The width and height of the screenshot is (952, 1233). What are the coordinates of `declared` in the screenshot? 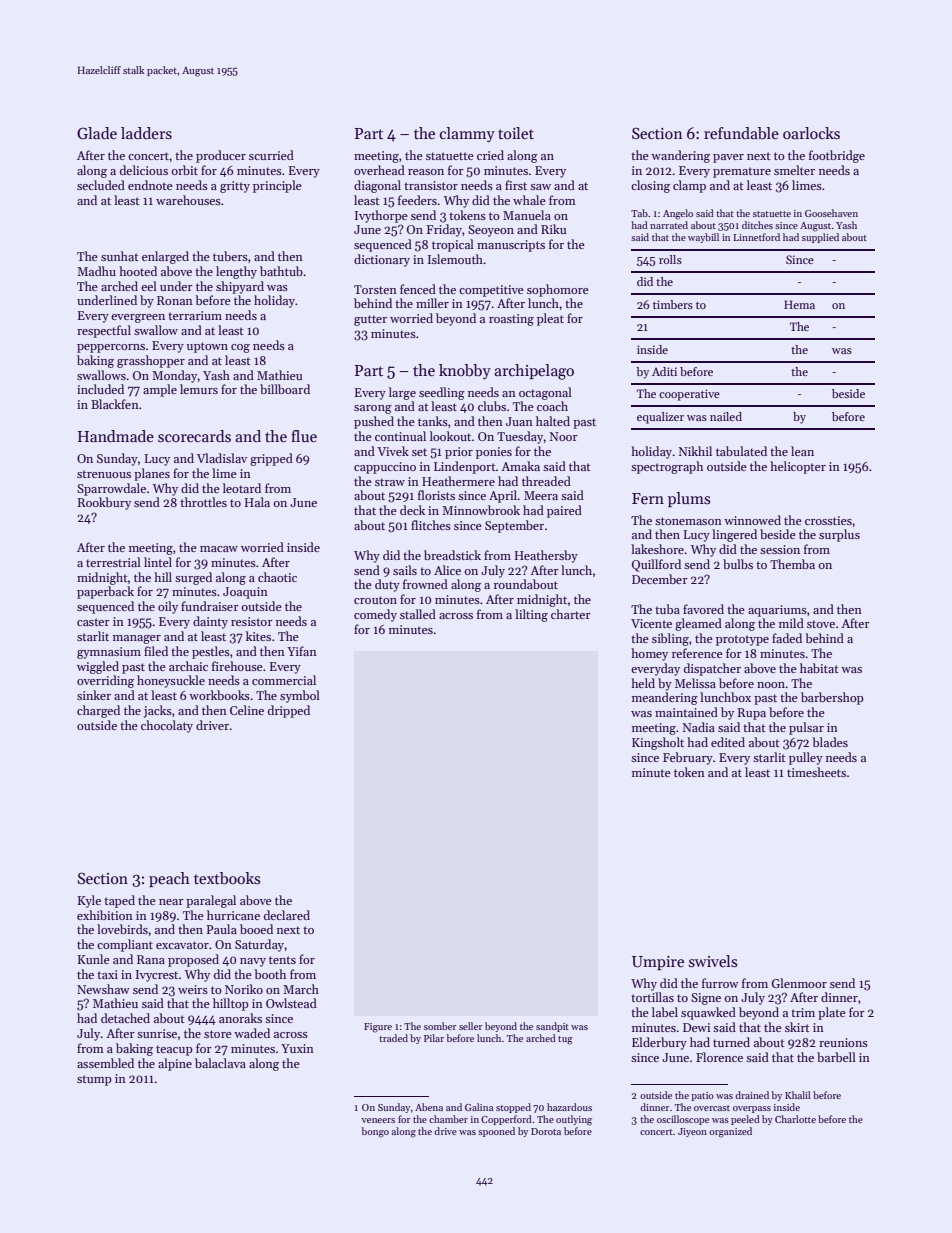 It's located at (287, 915).
